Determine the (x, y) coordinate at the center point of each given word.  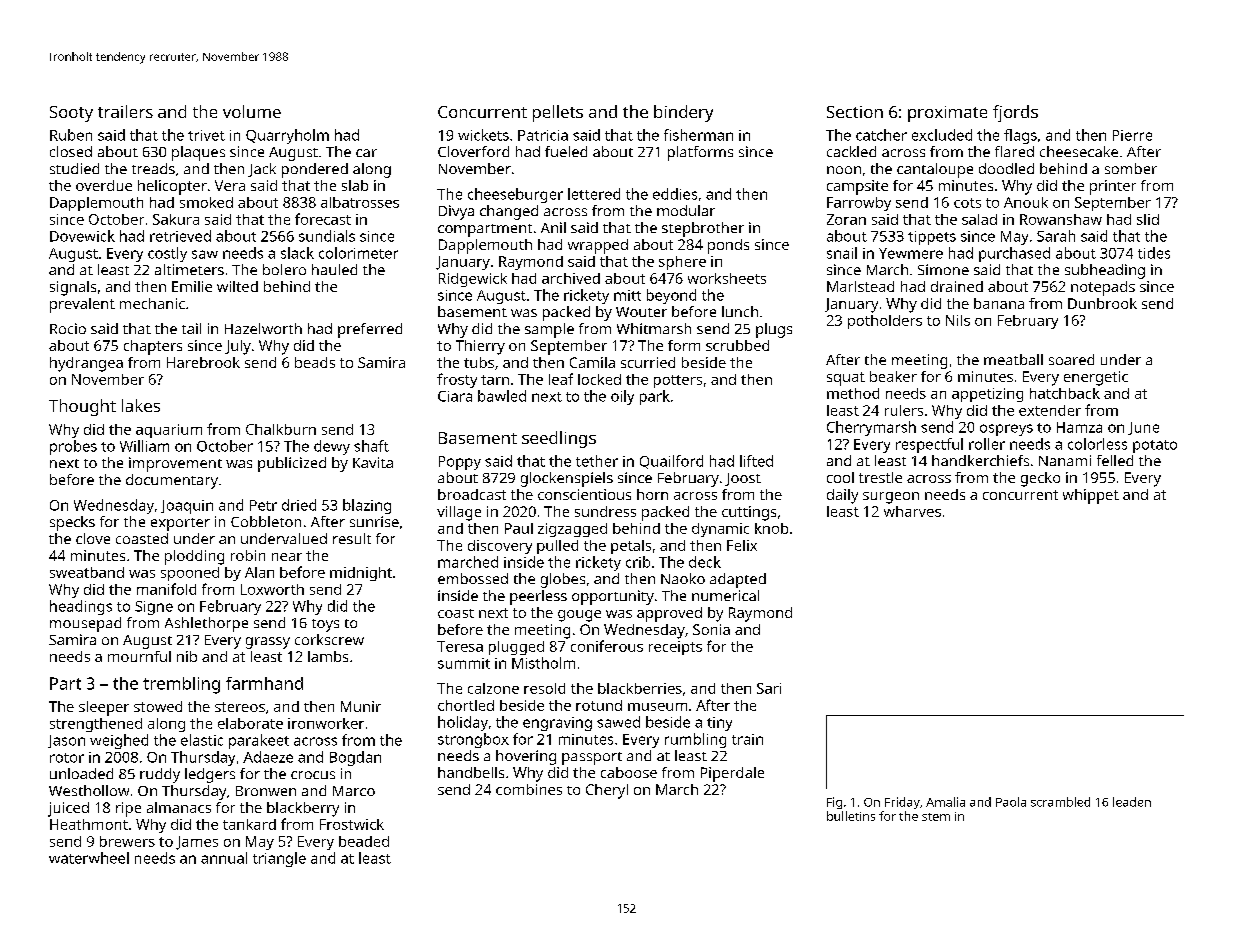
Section (855, 112)
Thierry (480, 347)
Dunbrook (1102, 303)
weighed (119, 741)
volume (252, 111)
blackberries (640, 688)
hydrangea (86, 364)
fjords (1015, 113)
